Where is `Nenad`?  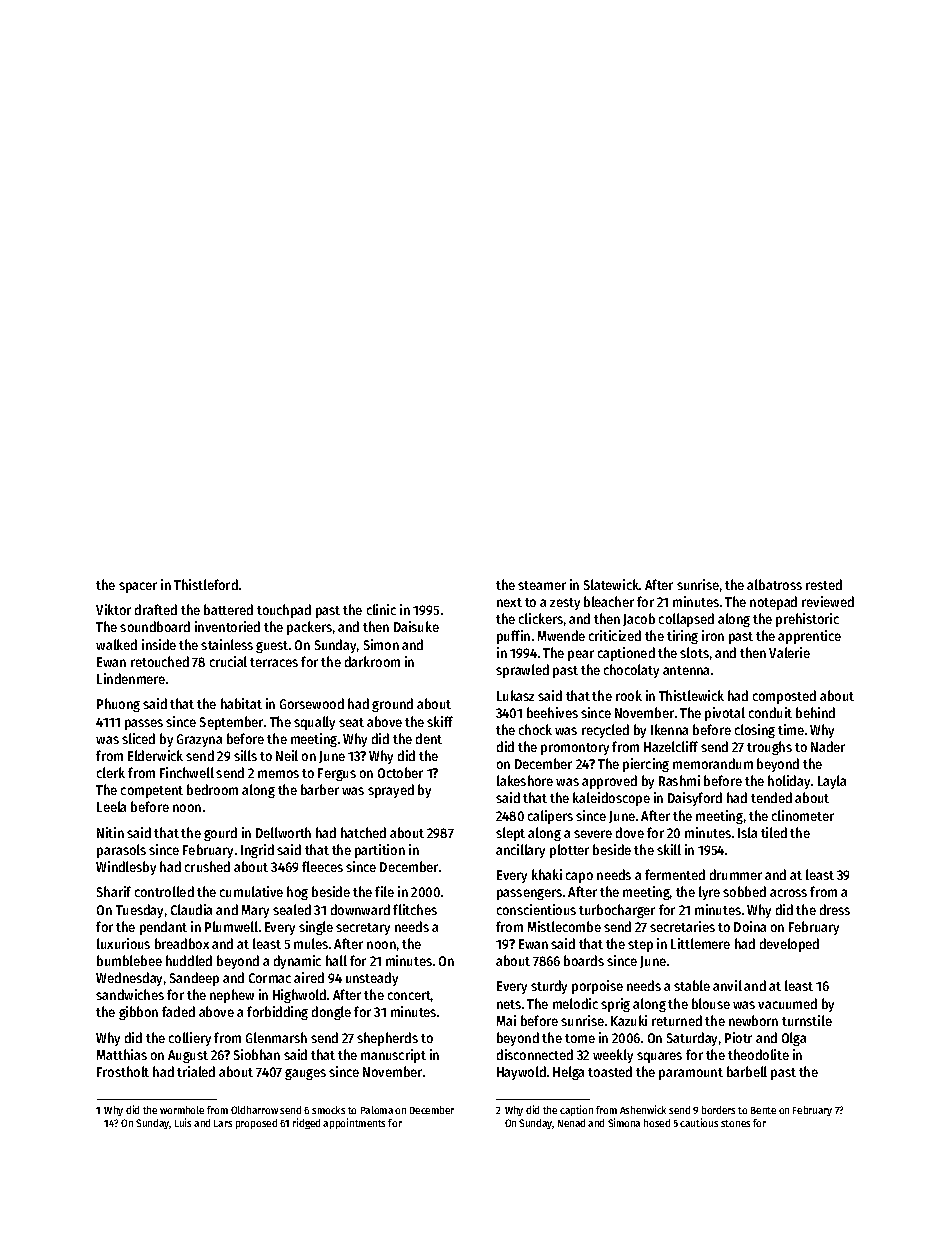 Nenad is located at coordinates (571, 1123).
